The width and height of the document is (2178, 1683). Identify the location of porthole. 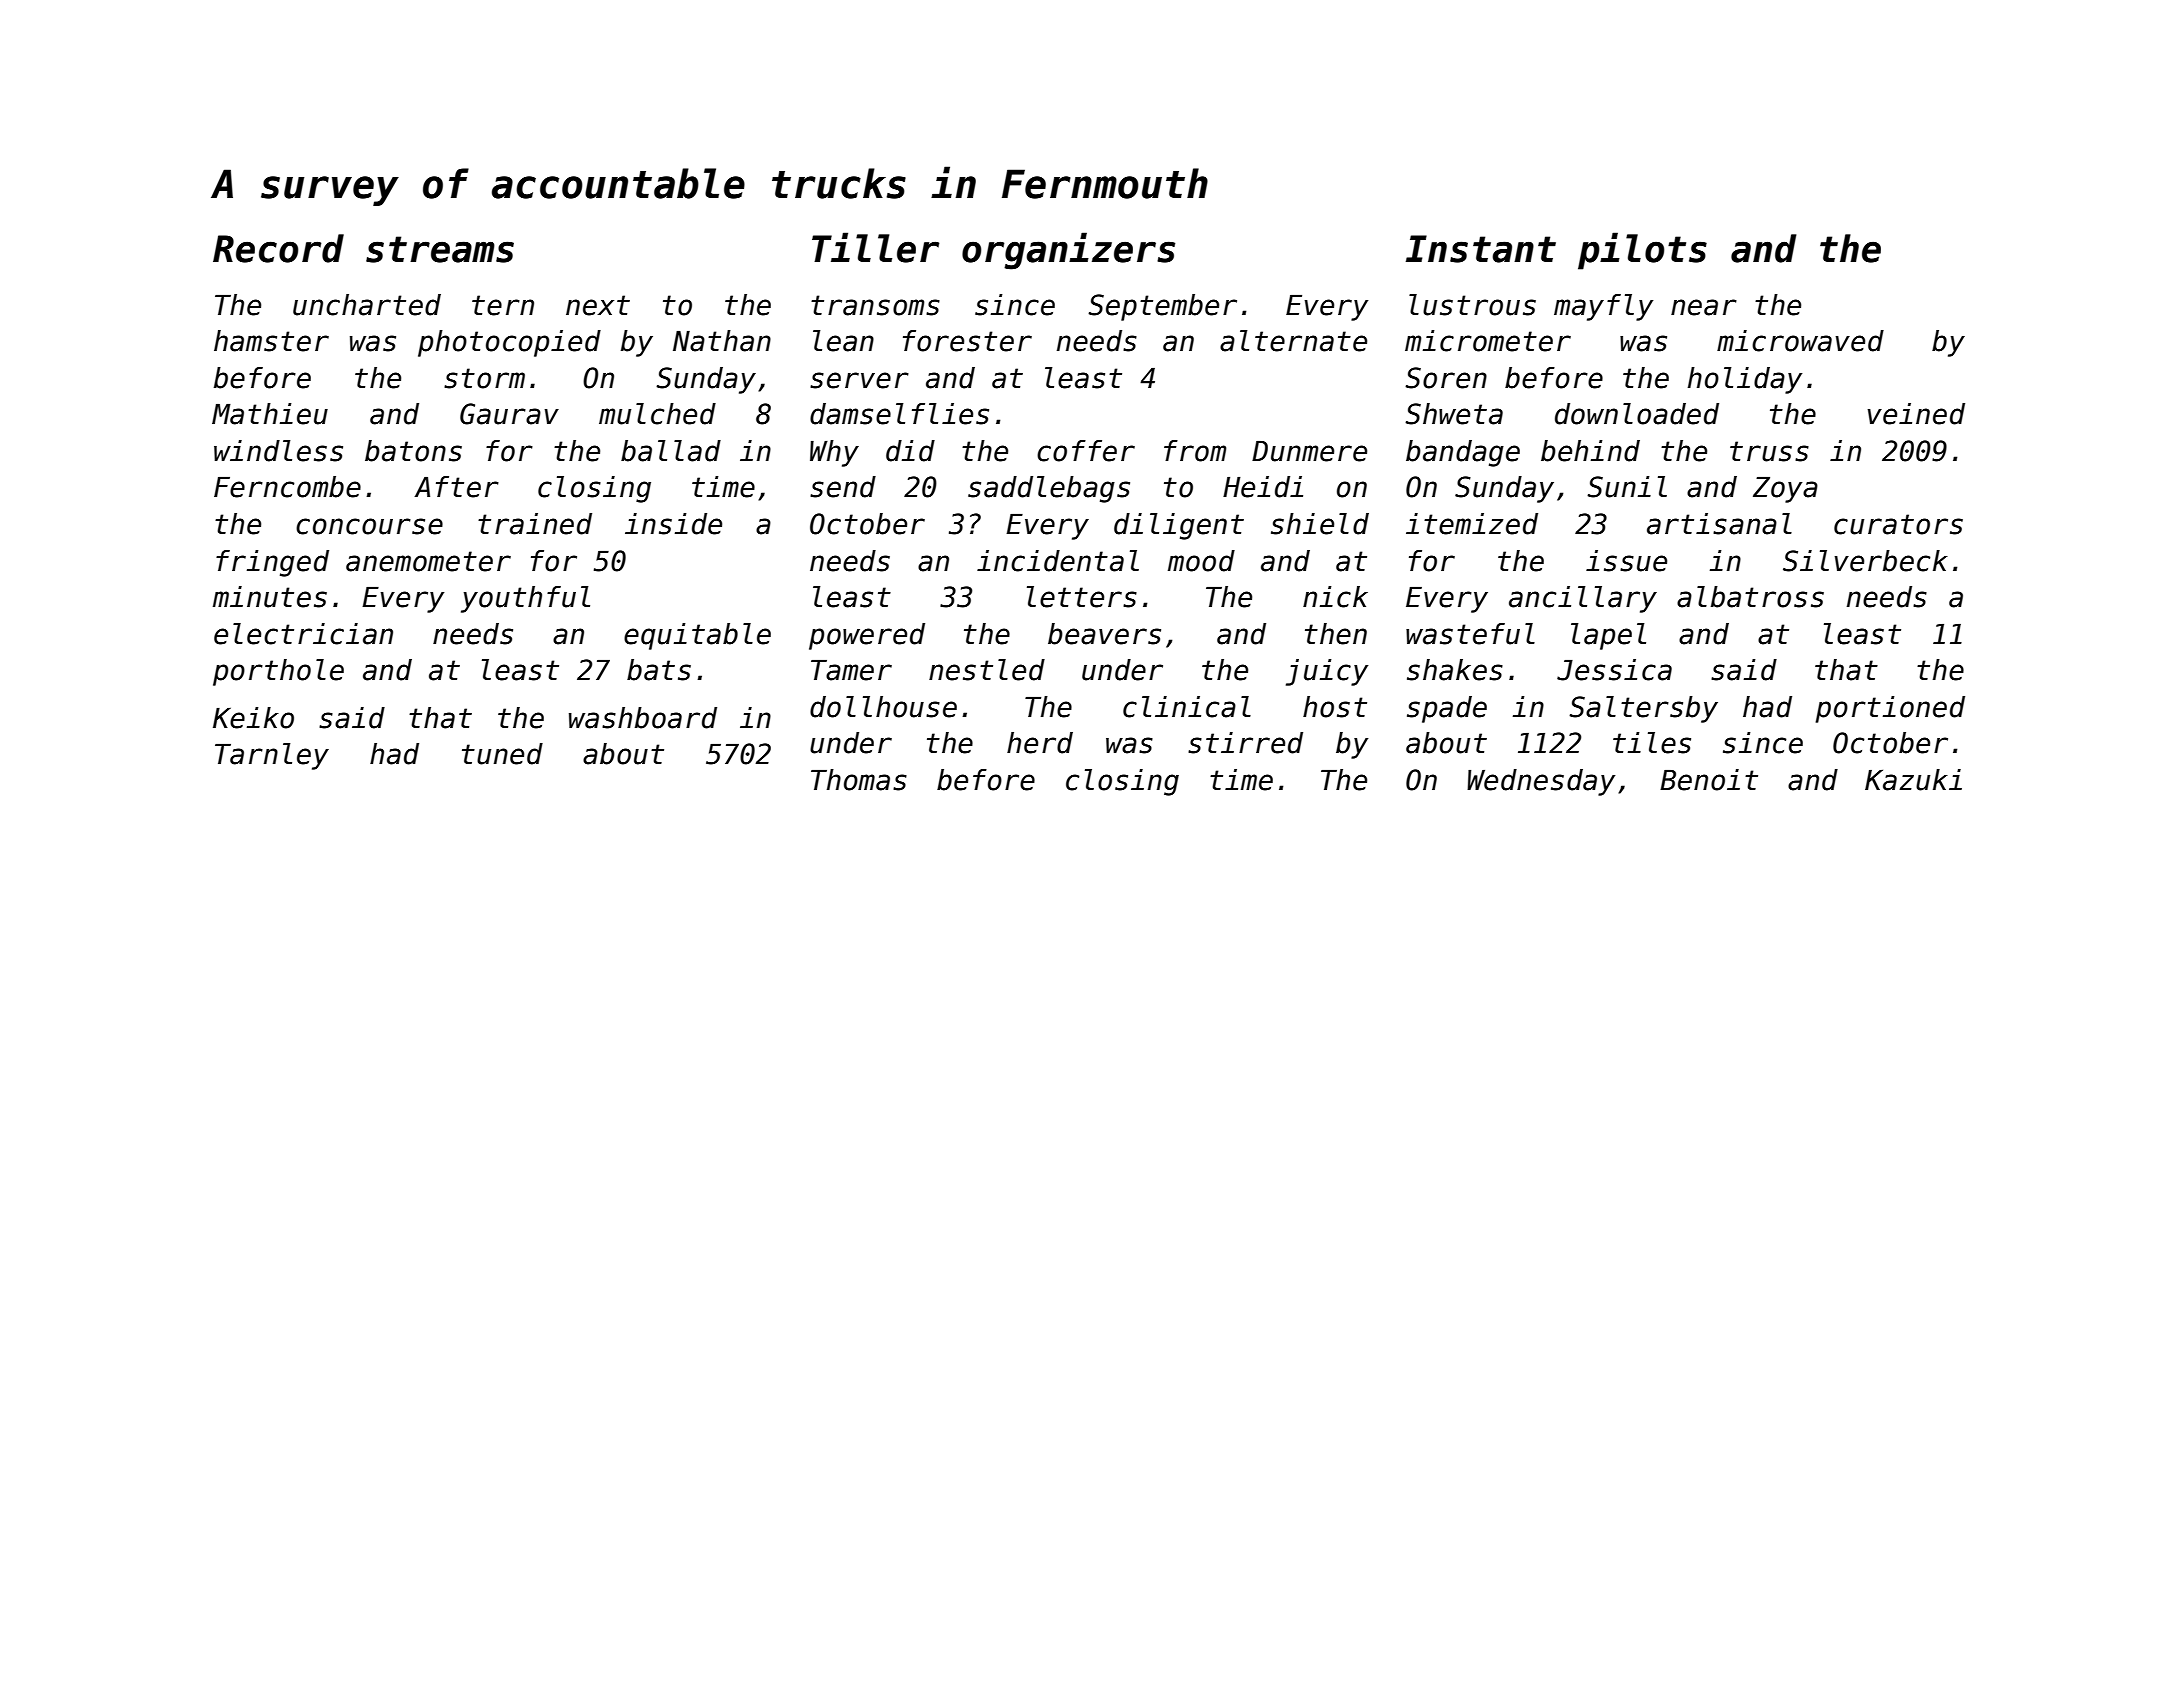
(278, 672).
